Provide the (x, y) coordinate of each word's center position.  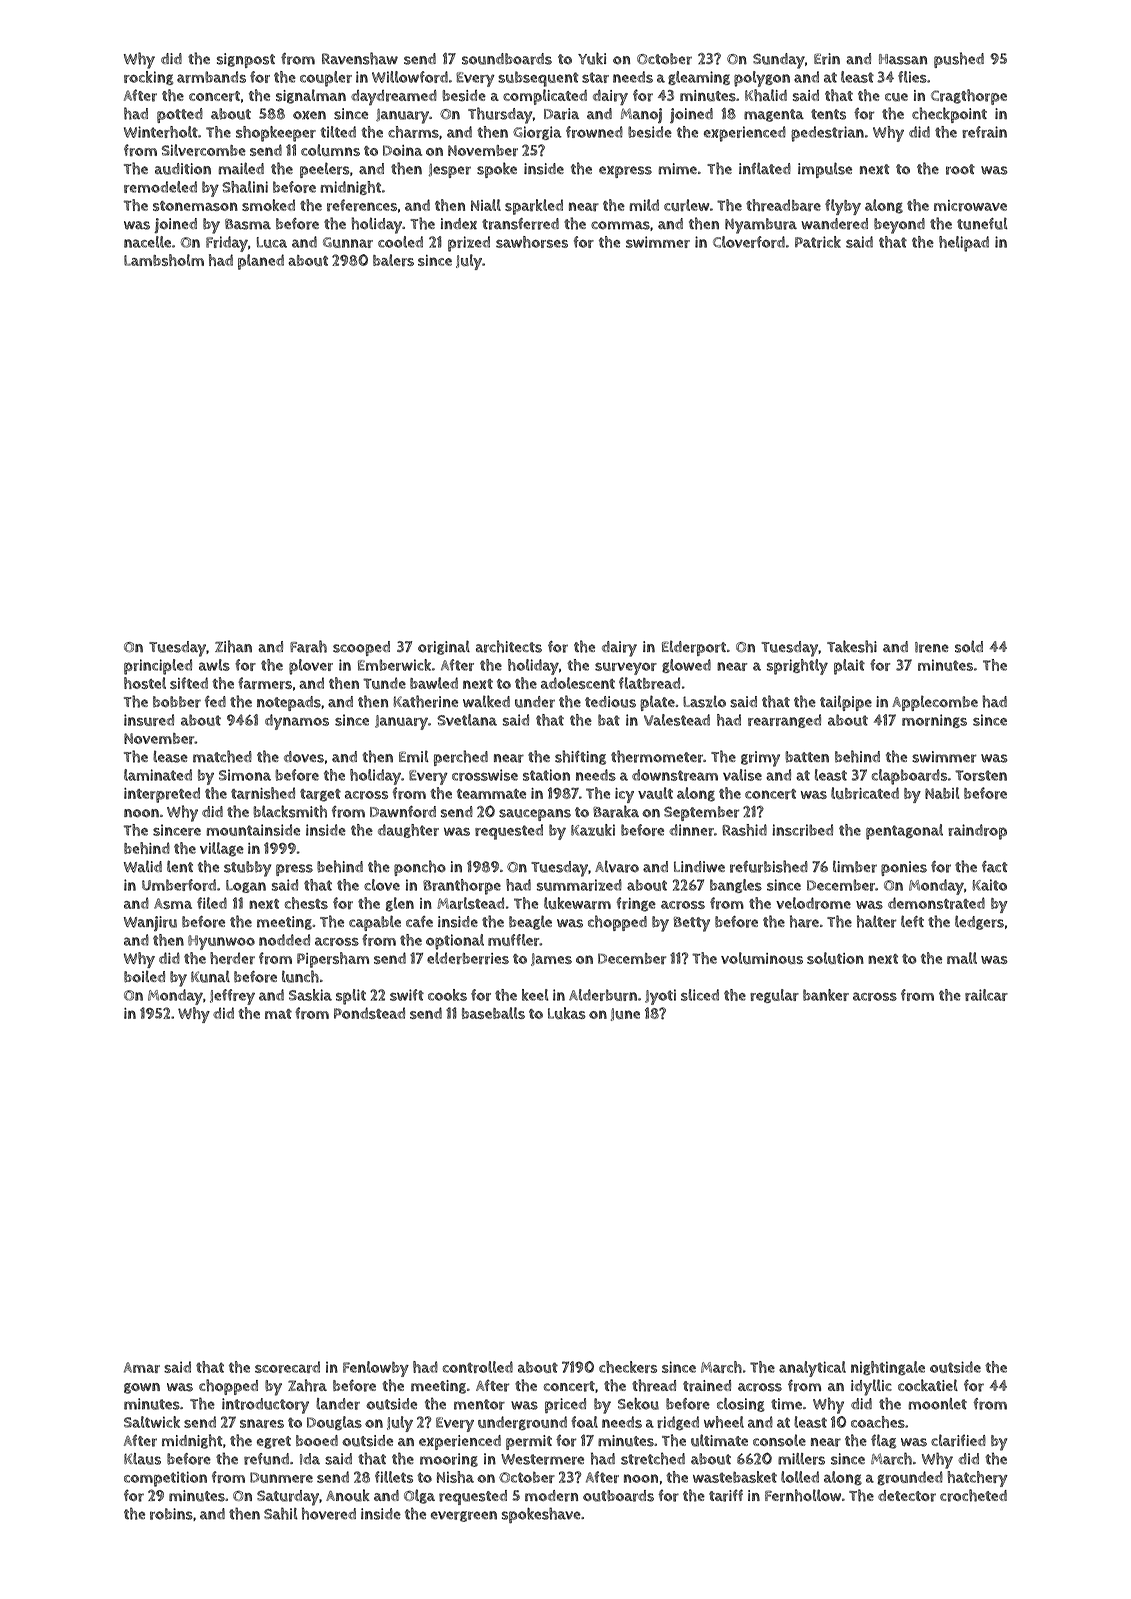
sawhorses (532, 242)
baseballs (493, 1013)
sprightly (797, 667)
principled (158, 667)
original (444, 647)
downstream (675, 775)
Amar (142, 1367)
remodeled (160, 187)
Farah (308, 646)
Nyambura (761, 226)
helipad (964, 244)
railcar (986, 995)
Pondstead (369, 1013)
